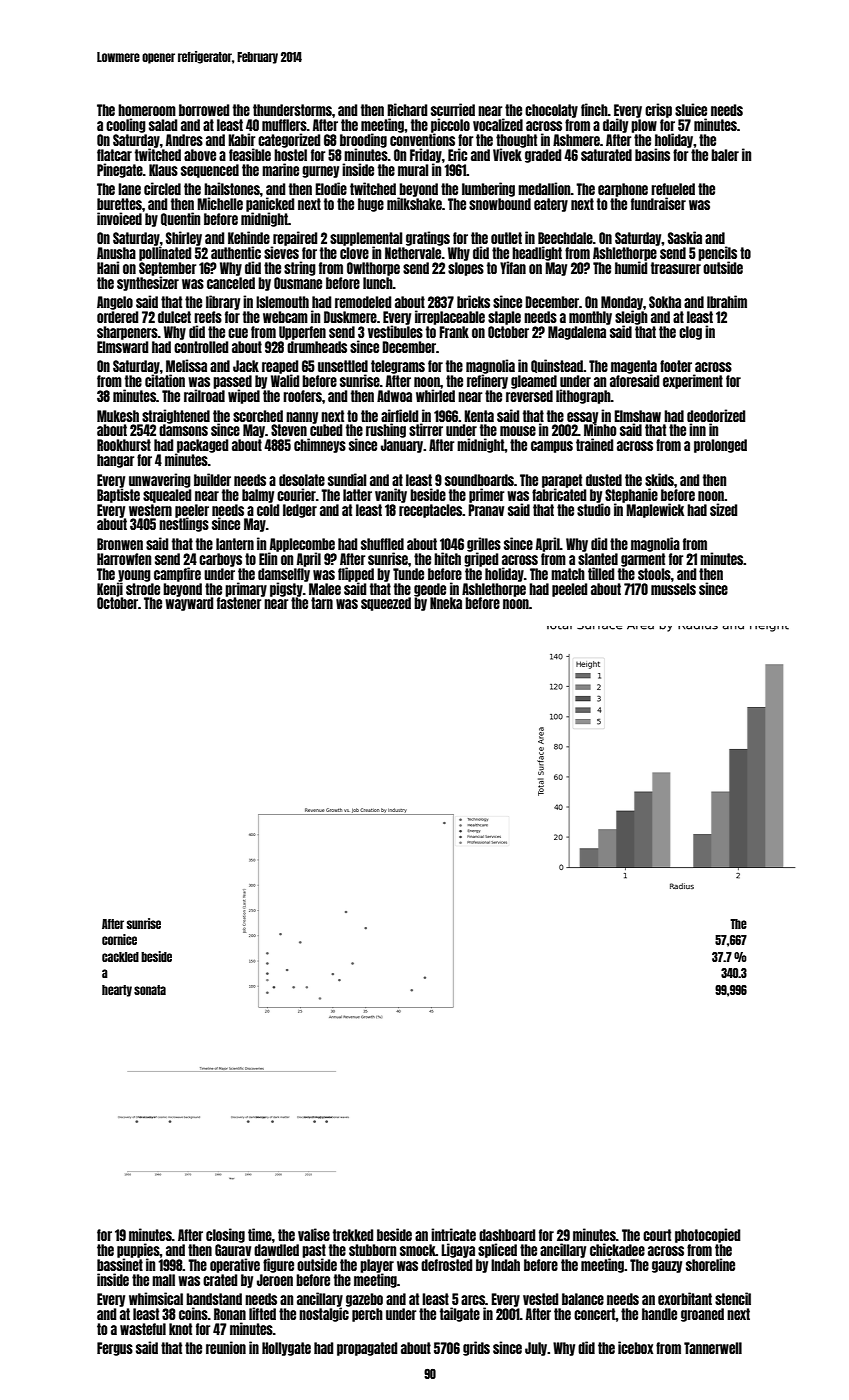 The width and height of the document is (849, 1400). Describe the element at coordinates (225, 1235) in the document. I see `closing` at that location.
